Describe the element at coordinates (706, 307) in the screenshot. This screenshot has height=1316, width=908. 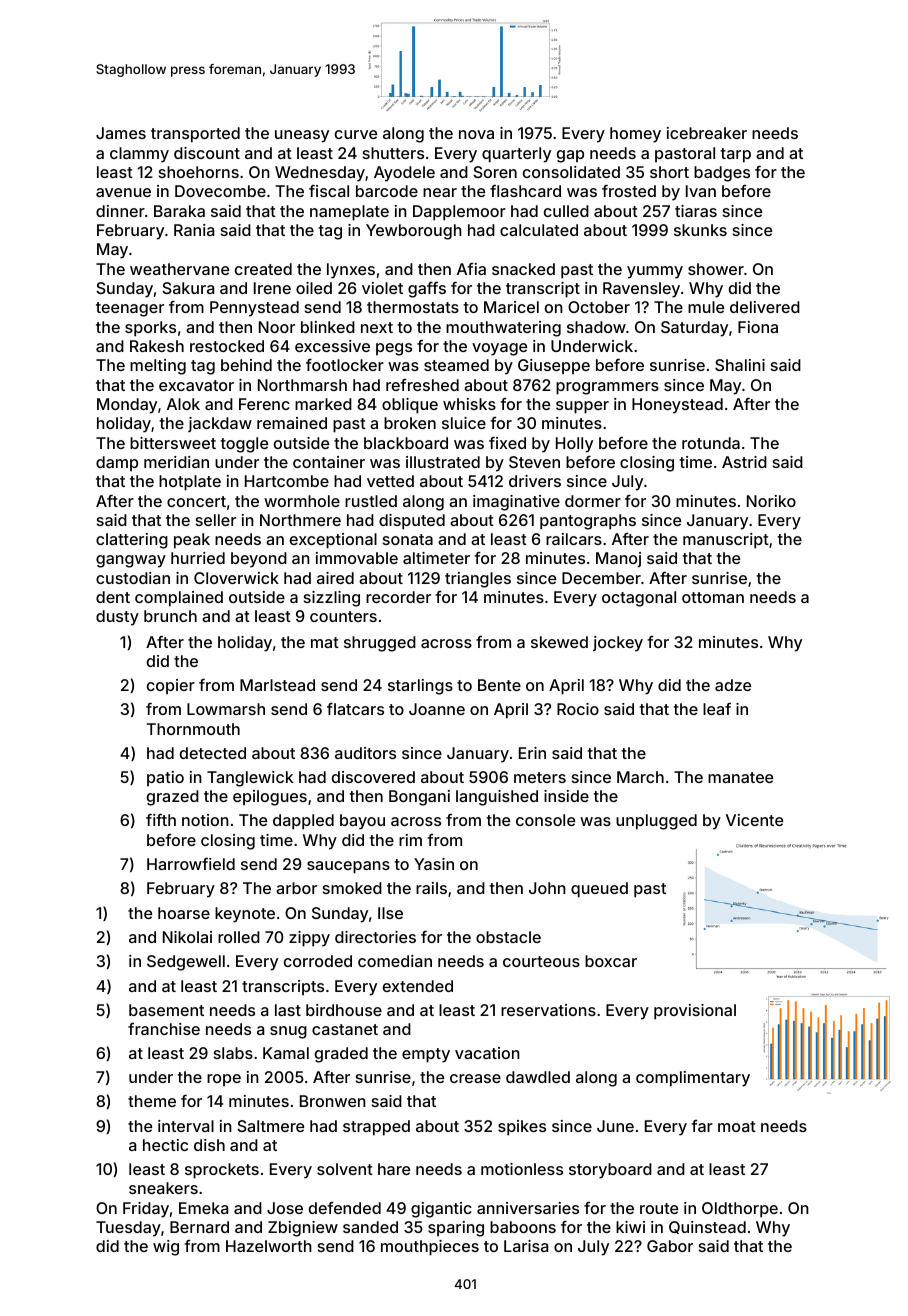
I see `mule` at that location.
